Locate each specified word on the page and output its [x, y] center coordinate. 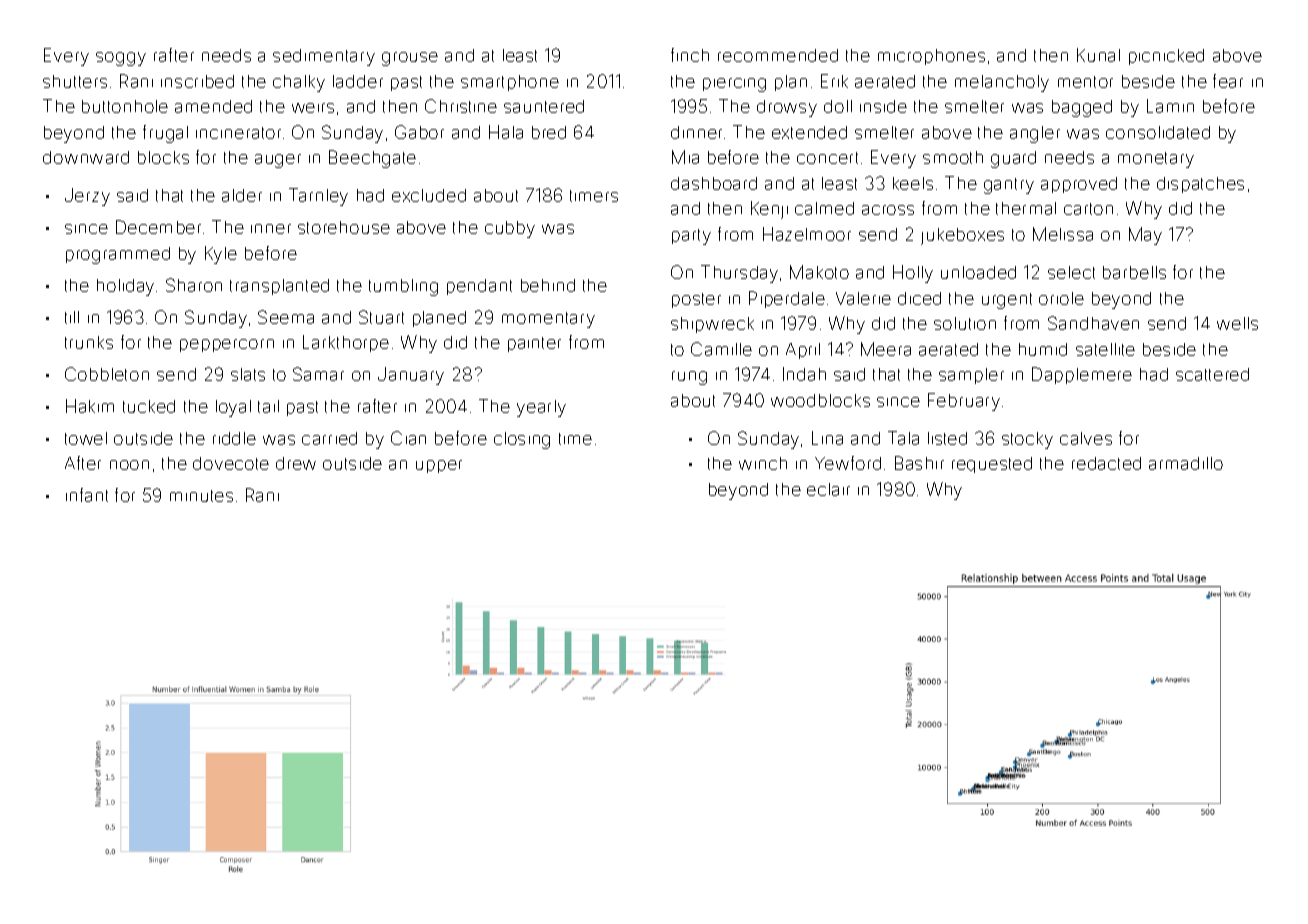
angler [1035, 134]
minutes [201, 496]
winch [763, 463]
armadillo [1186, 463]
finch [690, 55]
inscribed [197, 81]
